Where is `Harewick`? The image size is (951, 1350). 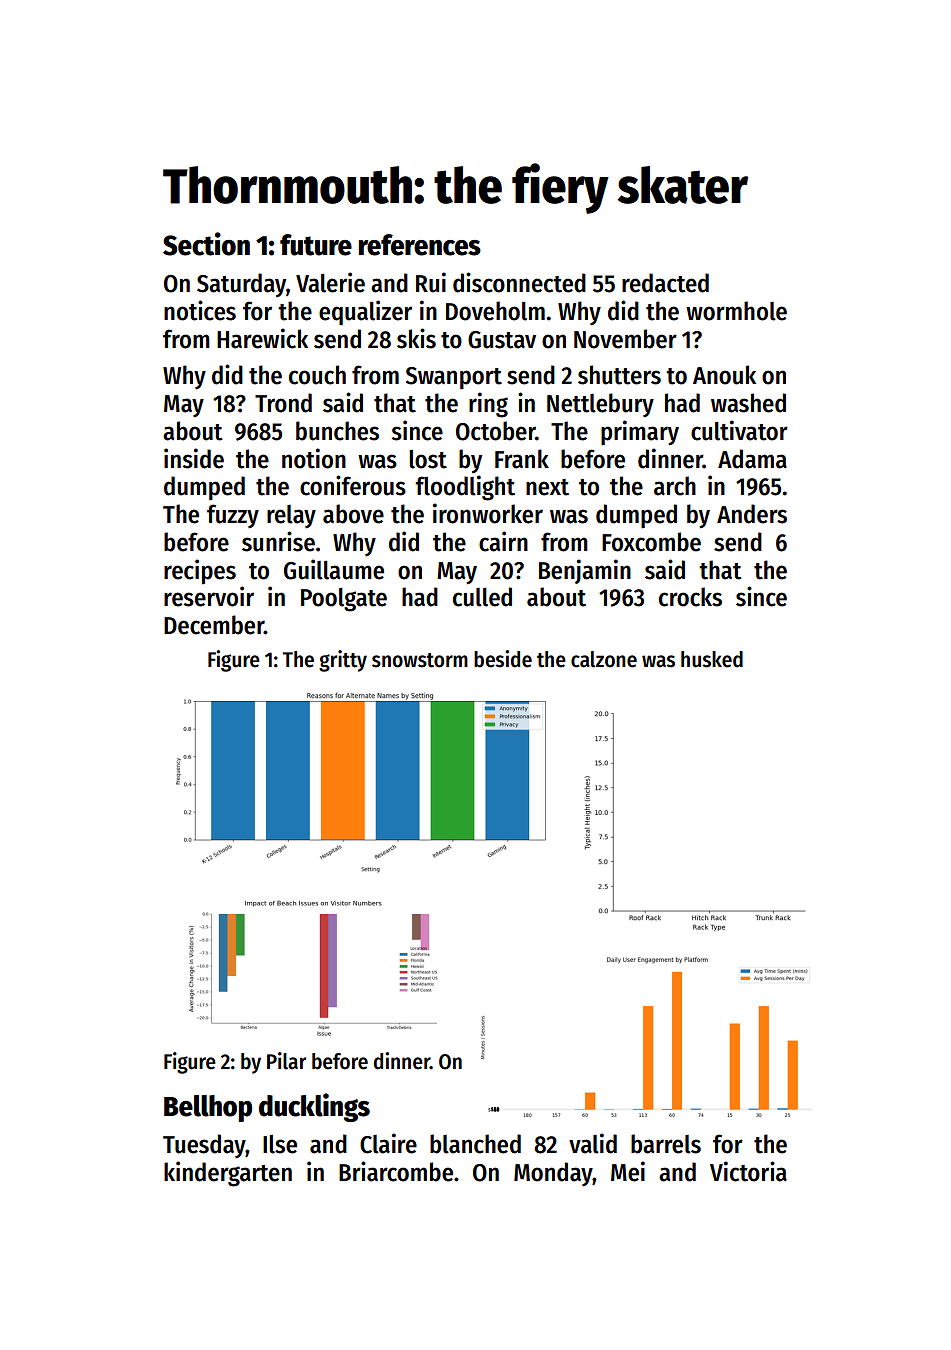 Harewick is located at coordinates (262, 338).
